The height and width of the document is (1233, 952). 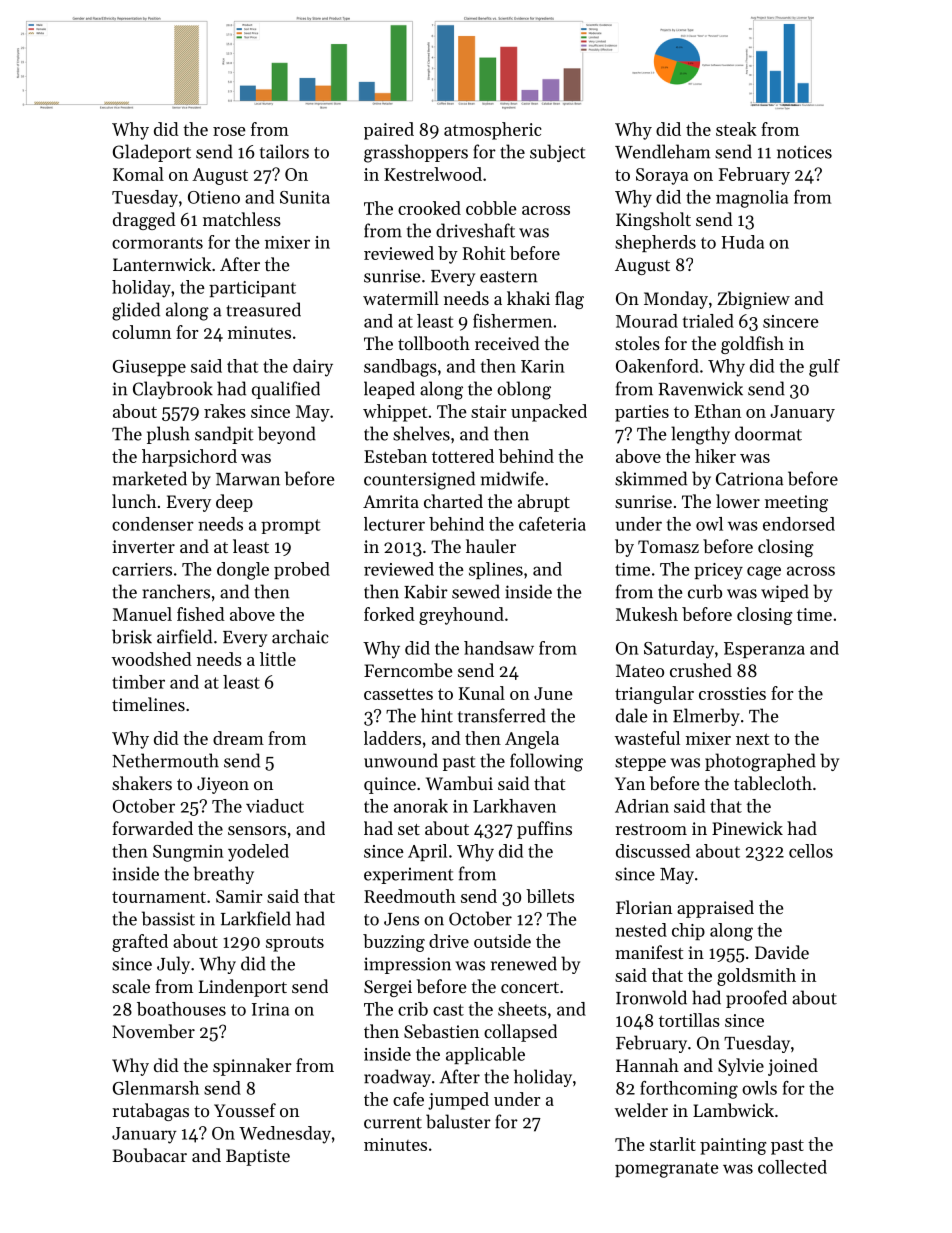 I want to click on cobble, so click(x=491, y=208).
